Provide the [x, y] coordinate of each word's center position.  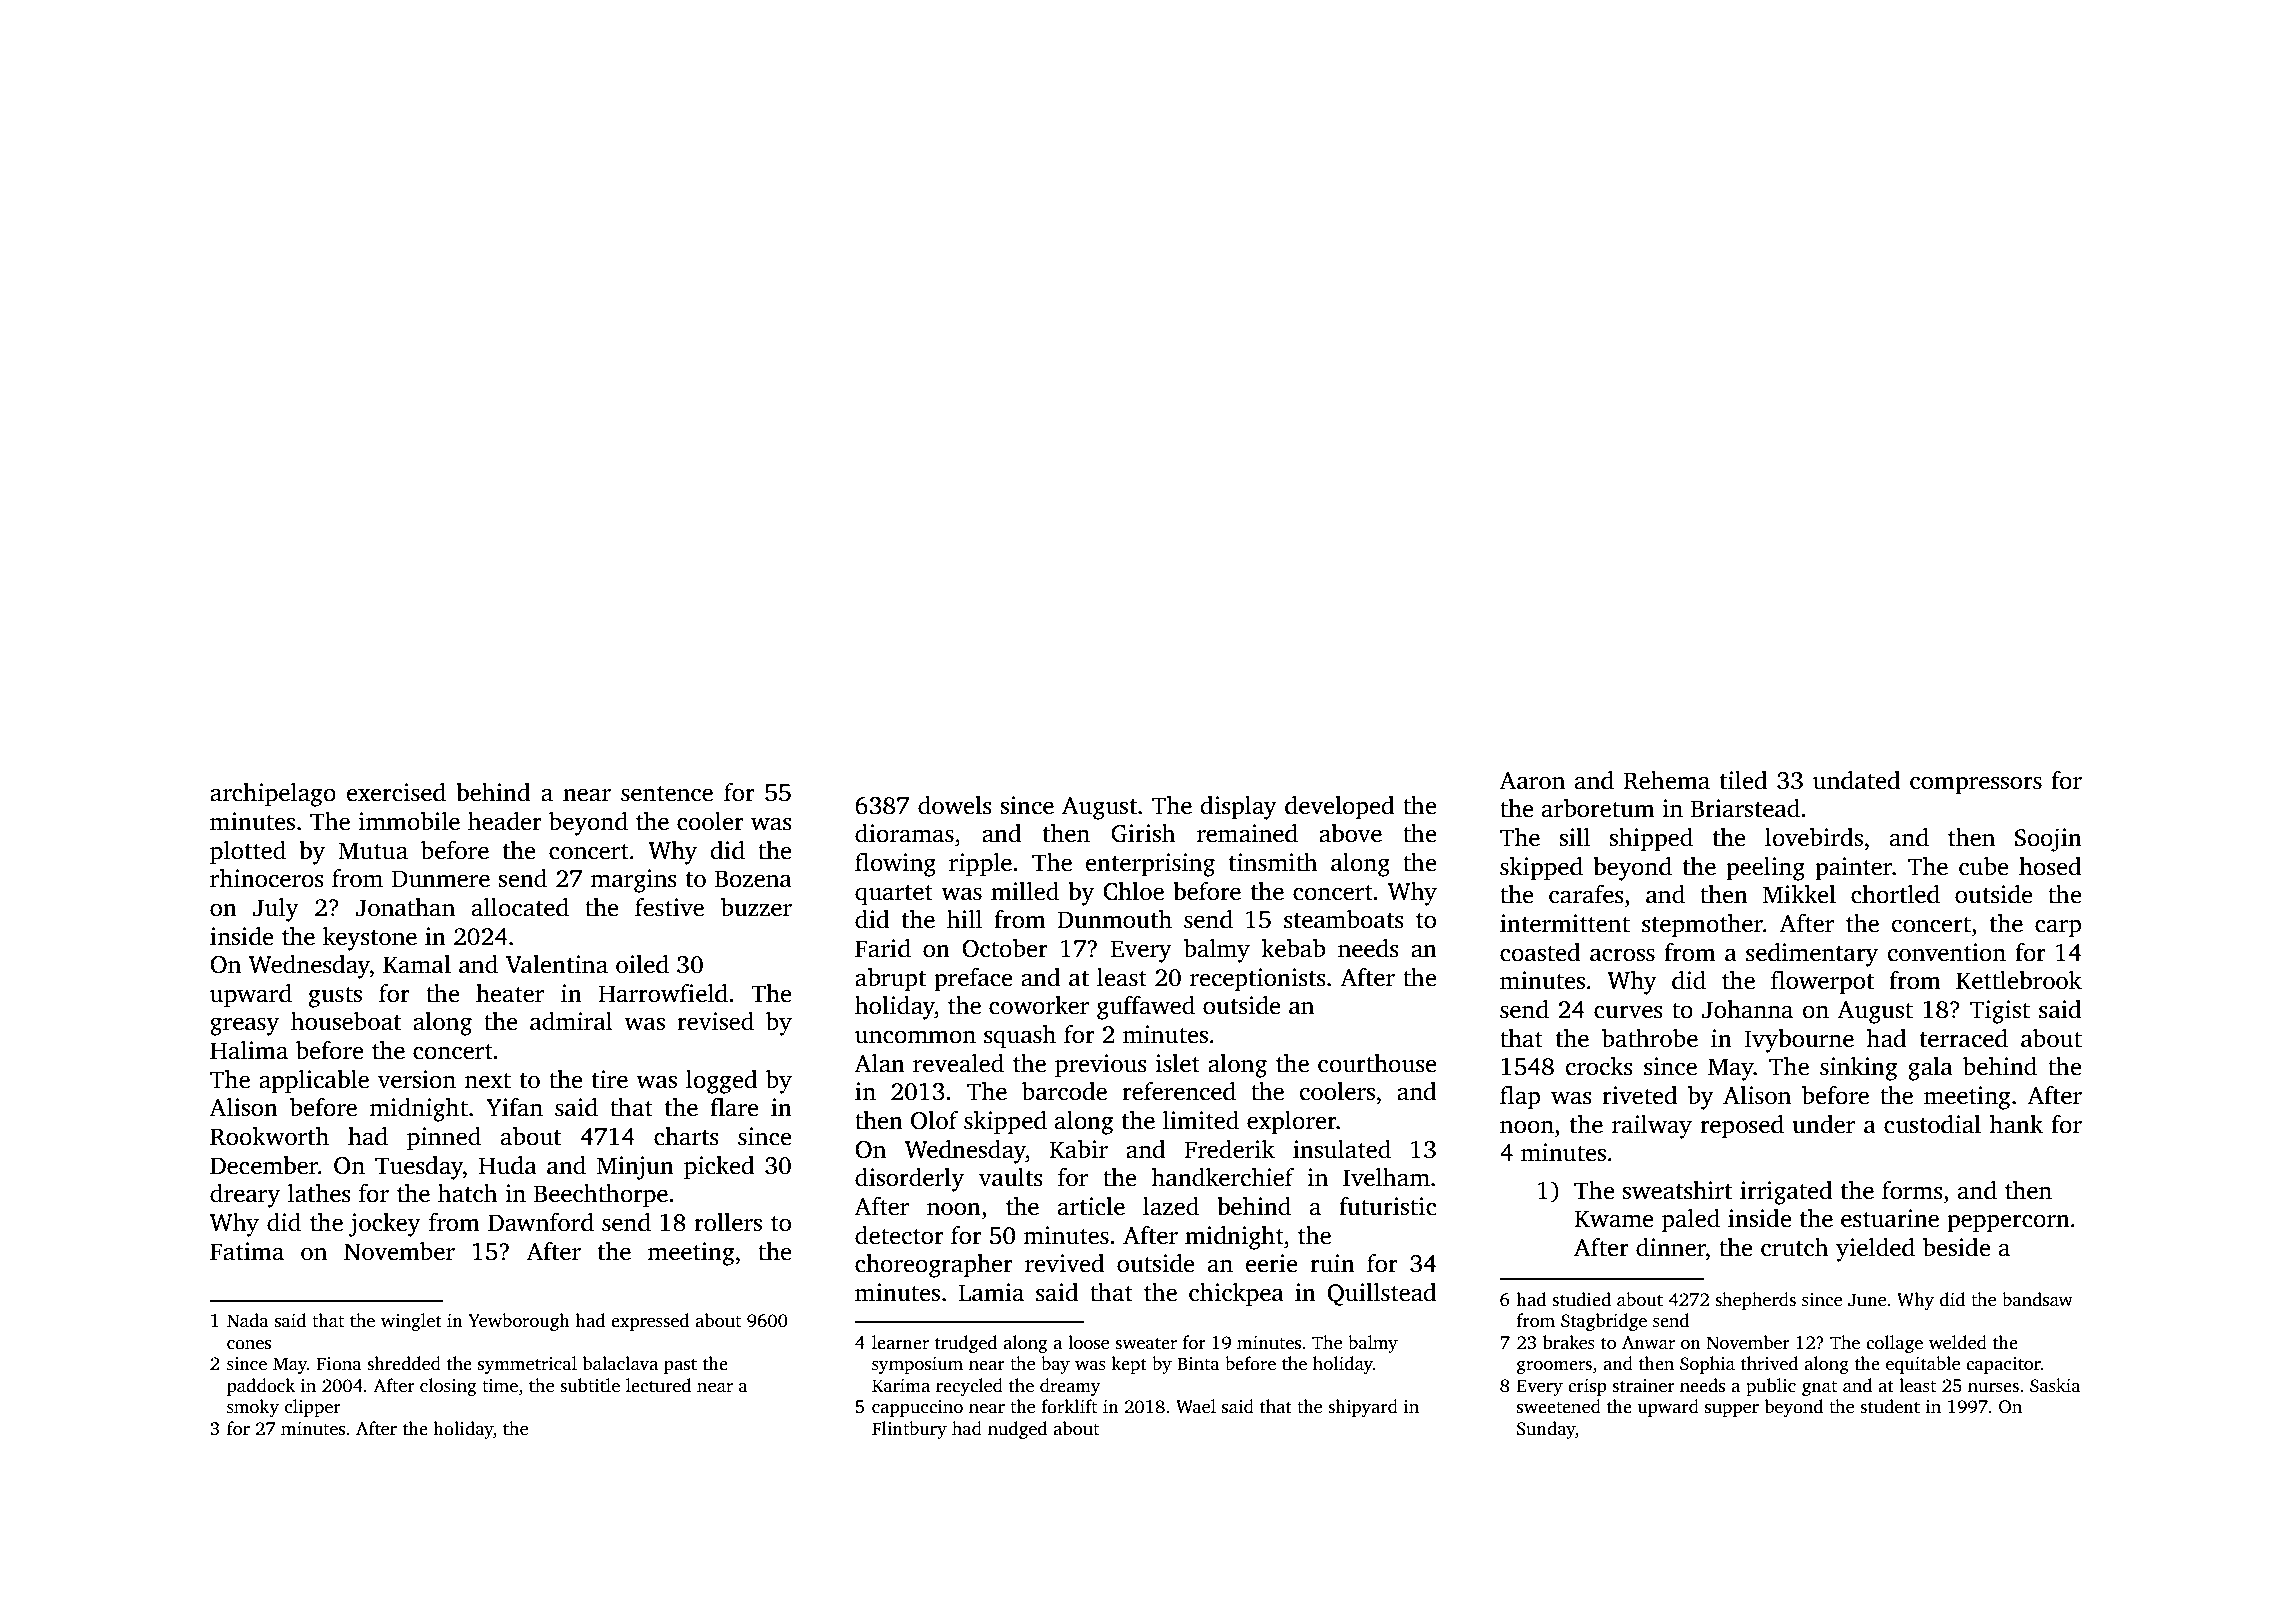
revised [715, 1021]
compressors [1976, 785]
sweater [1146, 1344]
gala [1930, 1069]
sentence [667, 794]
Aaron [1532, 781]
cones [249, 1345]
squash [1020, 1037]
